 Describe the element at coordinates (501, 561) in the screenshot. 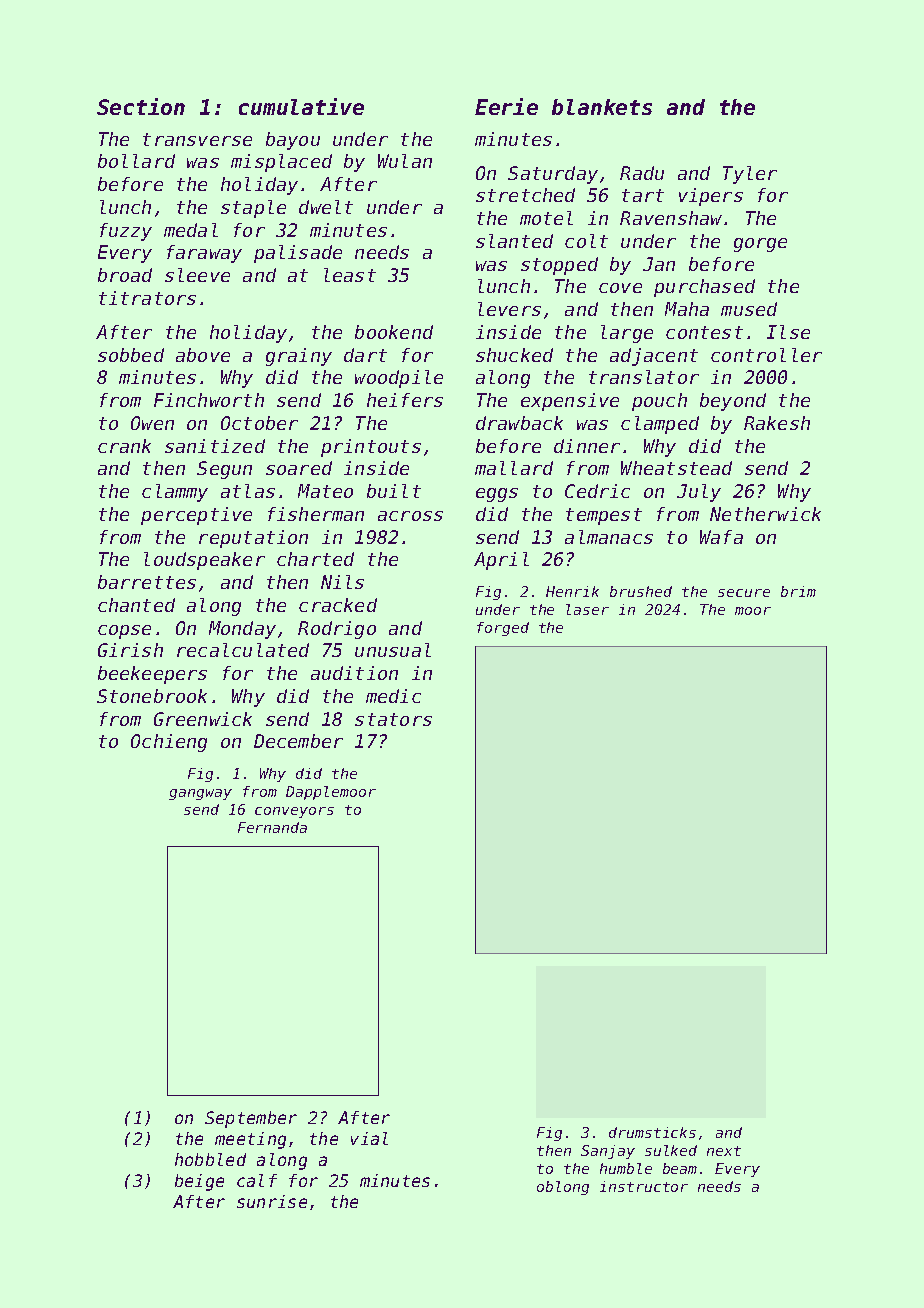

I see `April` at that location.
